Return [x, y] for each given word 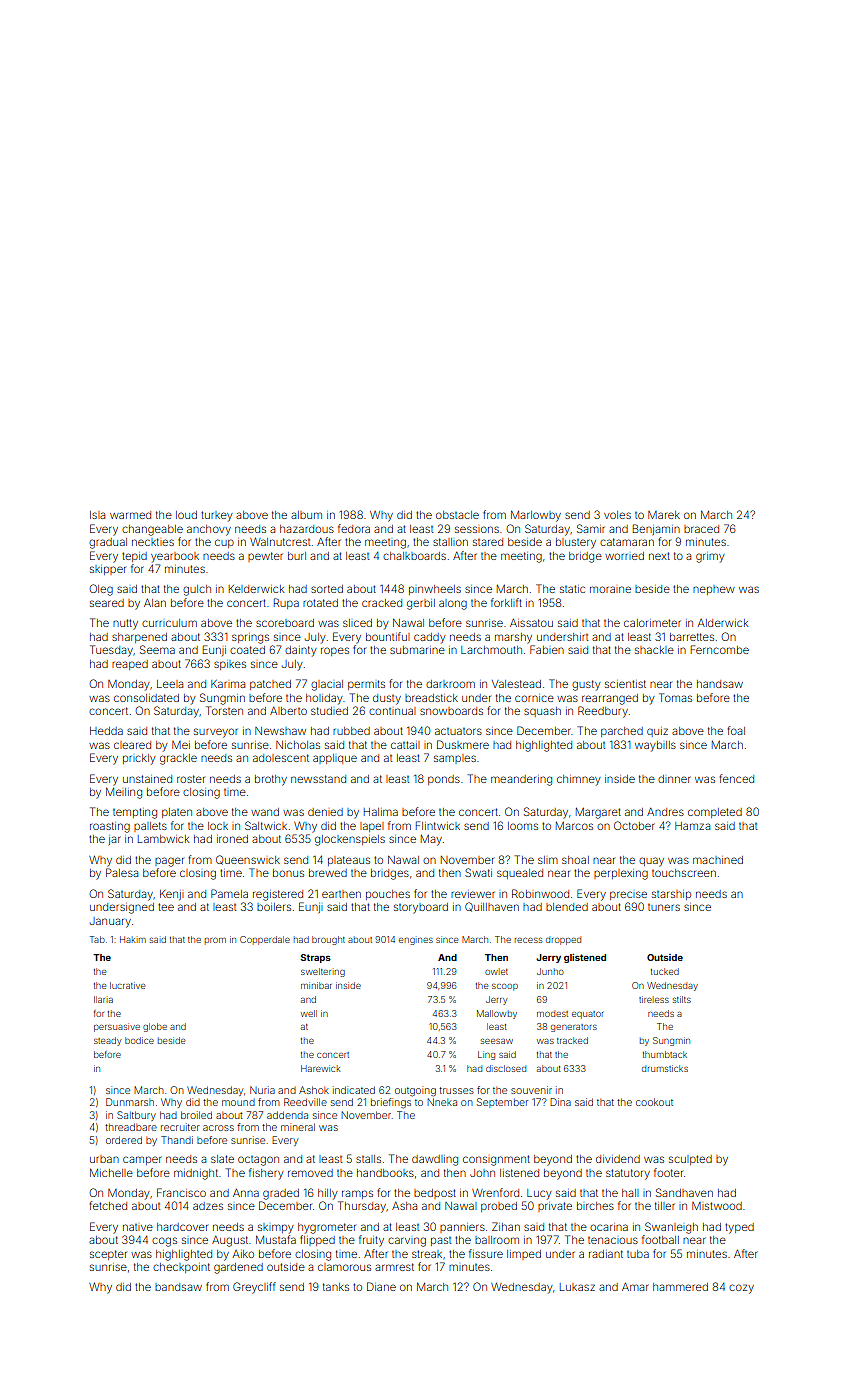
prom [215, 941]
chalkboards [414, 556]
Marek [664, 515]
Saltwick [266, 825]
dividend [618, 1159]
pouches [388, 895]
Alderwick [723, 623]
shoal [575, 860]
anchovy [209, 530]
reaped [130, 665]
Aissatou [531, 623]
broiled [196, 1115]
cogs [164, 1242]
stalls [368, 1159]
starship [671, 895]
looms [523, 826]
